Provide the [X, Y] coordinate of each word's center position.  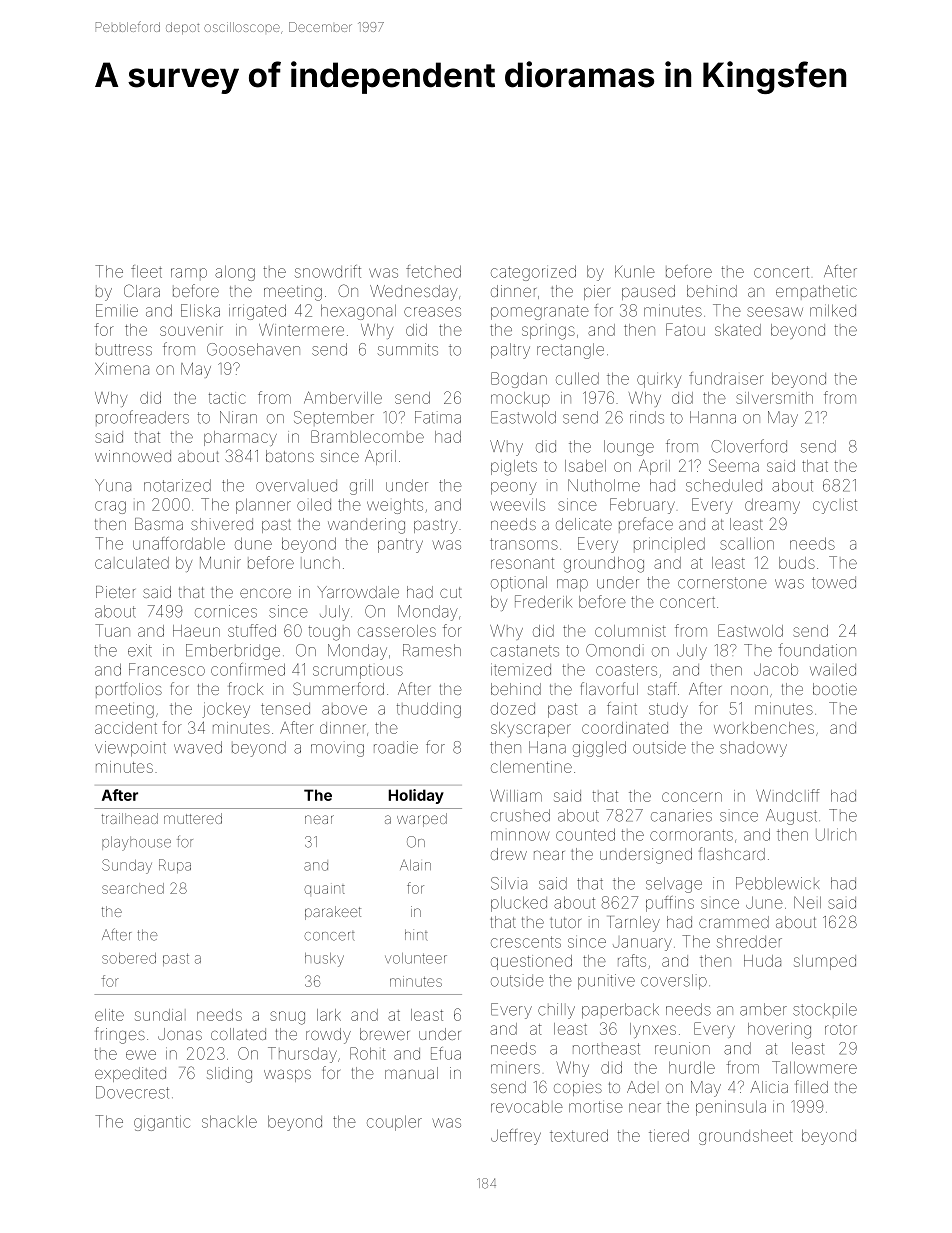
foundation [817, 650]
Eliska [200, 310]
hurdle [692, 1067]
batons [290, 456]
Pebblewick [777, 883]
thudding [428, 710]
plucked [519, 904]
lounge [629, 448]
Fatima [438, 417]
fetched [433, 271]
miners [515, 1069]
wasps [287, 1076]
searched [133, 888]
